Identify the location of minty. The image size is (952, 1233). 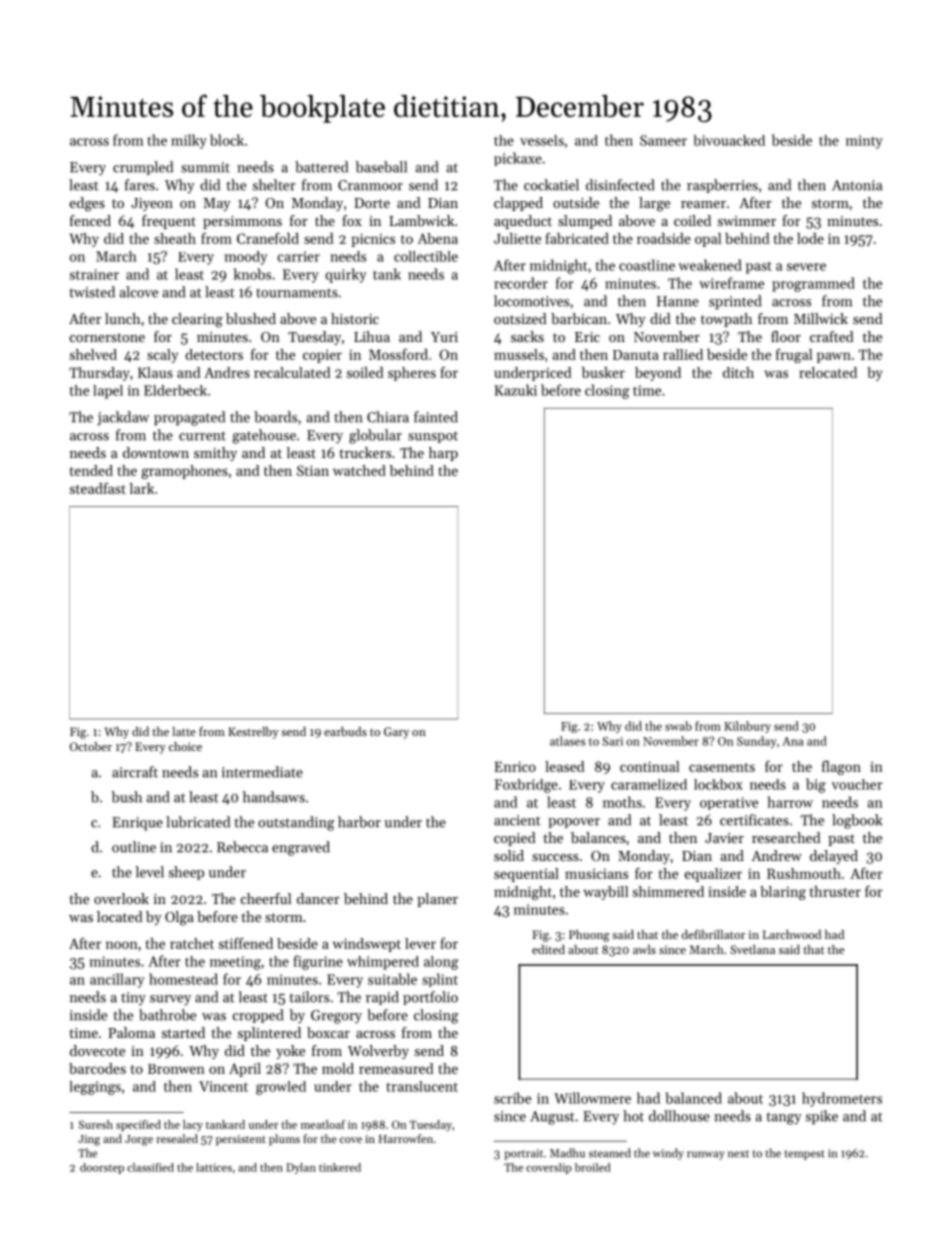
(864, 142).
